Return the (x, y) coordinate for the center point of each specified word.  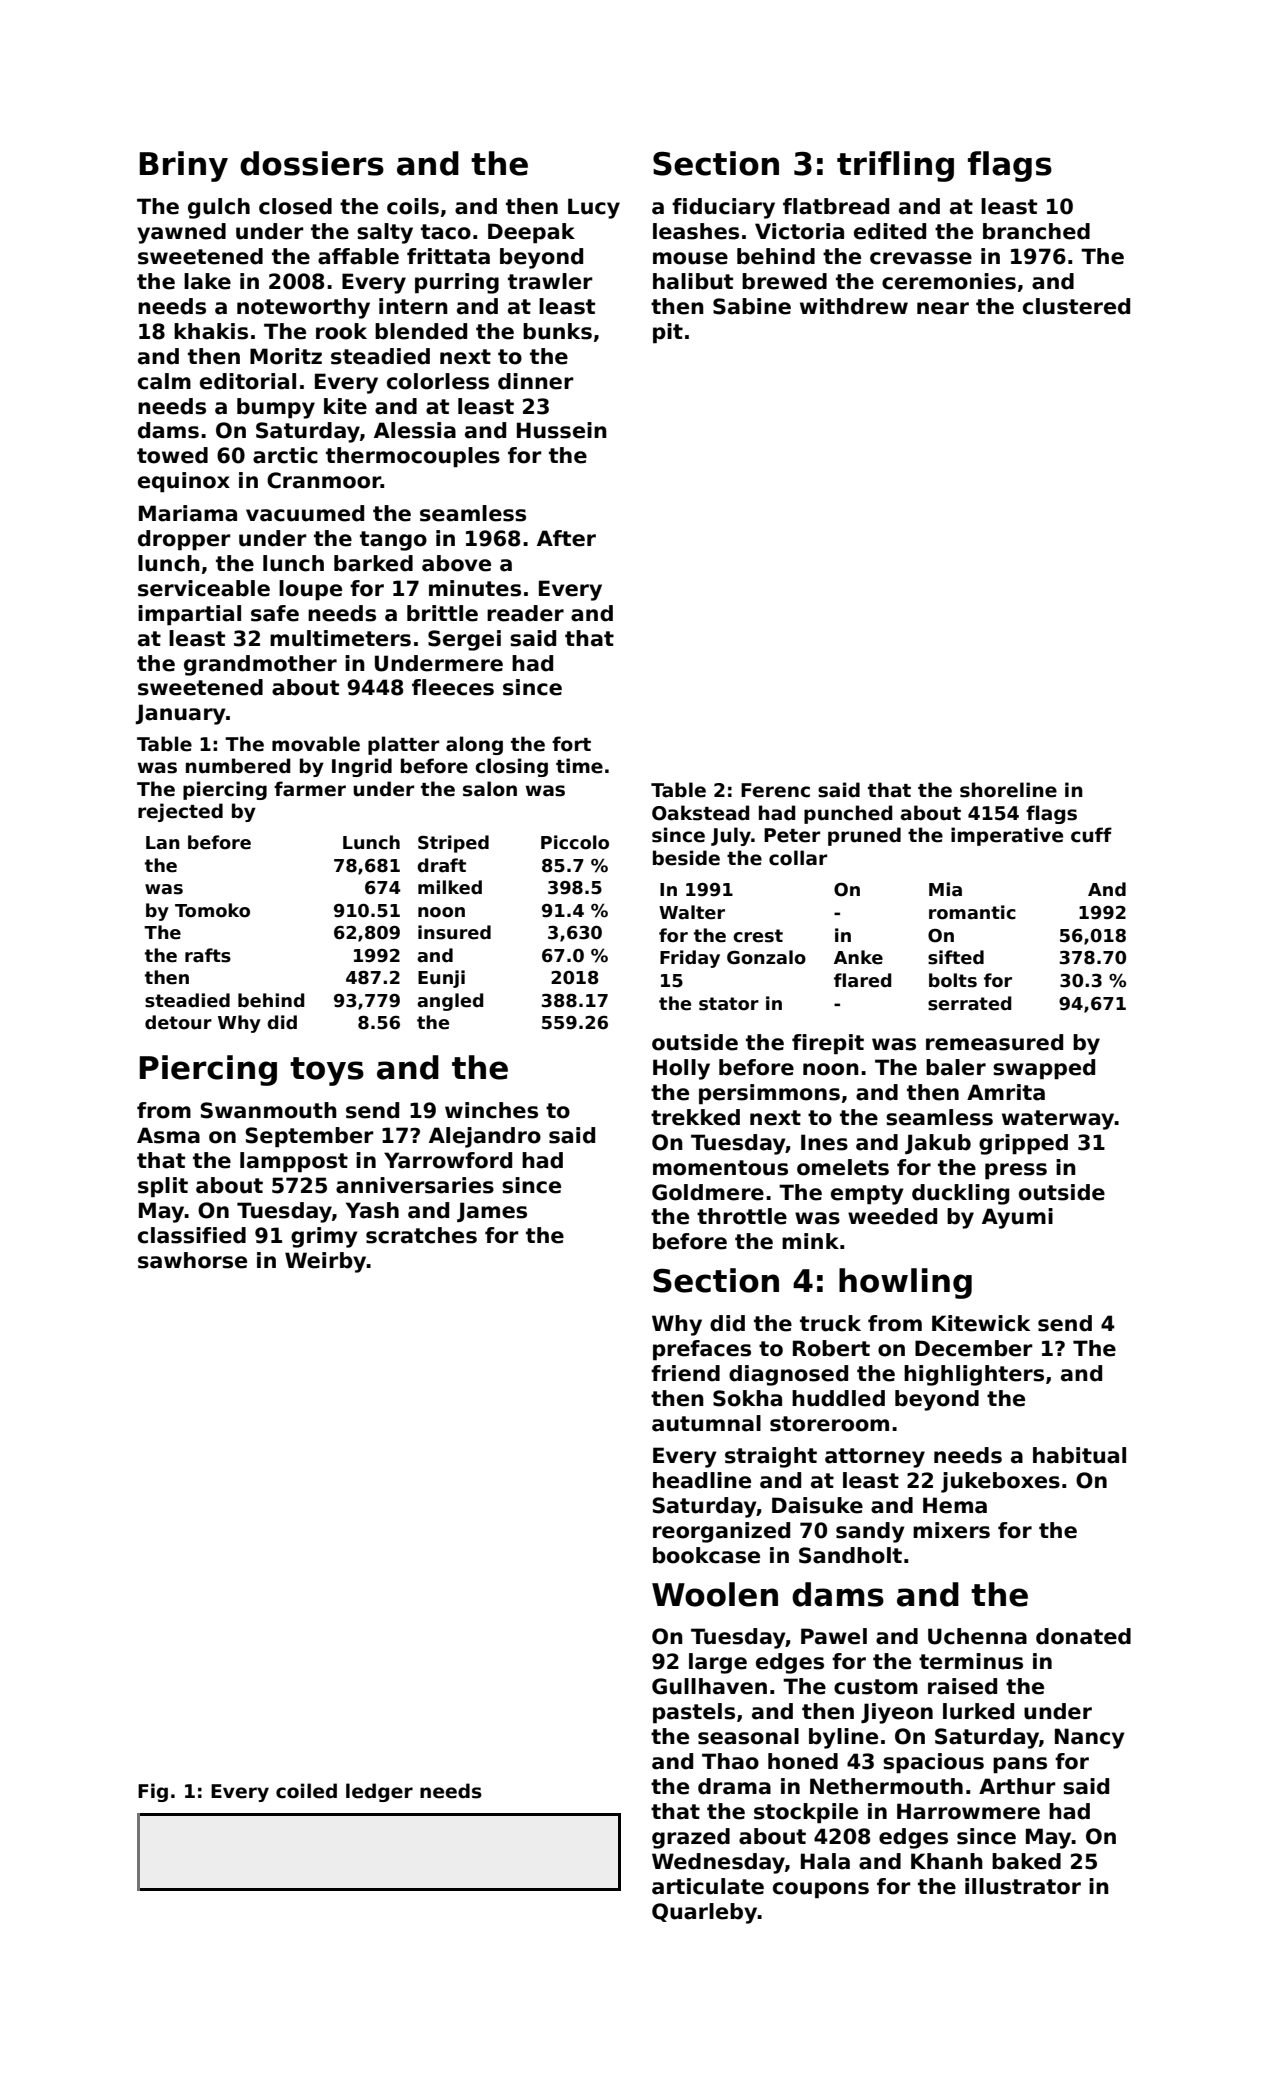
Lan (163, 843)
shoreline (1008, 790)
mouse (690, 258)
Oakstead (700, 813)
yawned (181, 233)
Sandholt (850, 1555)
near (943, 308)
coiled (306, 1791)
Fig (153, 1792)
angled (450, 1002)
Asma (168, 1135)
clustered (1076, 306)
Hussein (562, 430)
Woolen (715, 1594)
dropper (184, 540)
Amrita (1006, 1092)
